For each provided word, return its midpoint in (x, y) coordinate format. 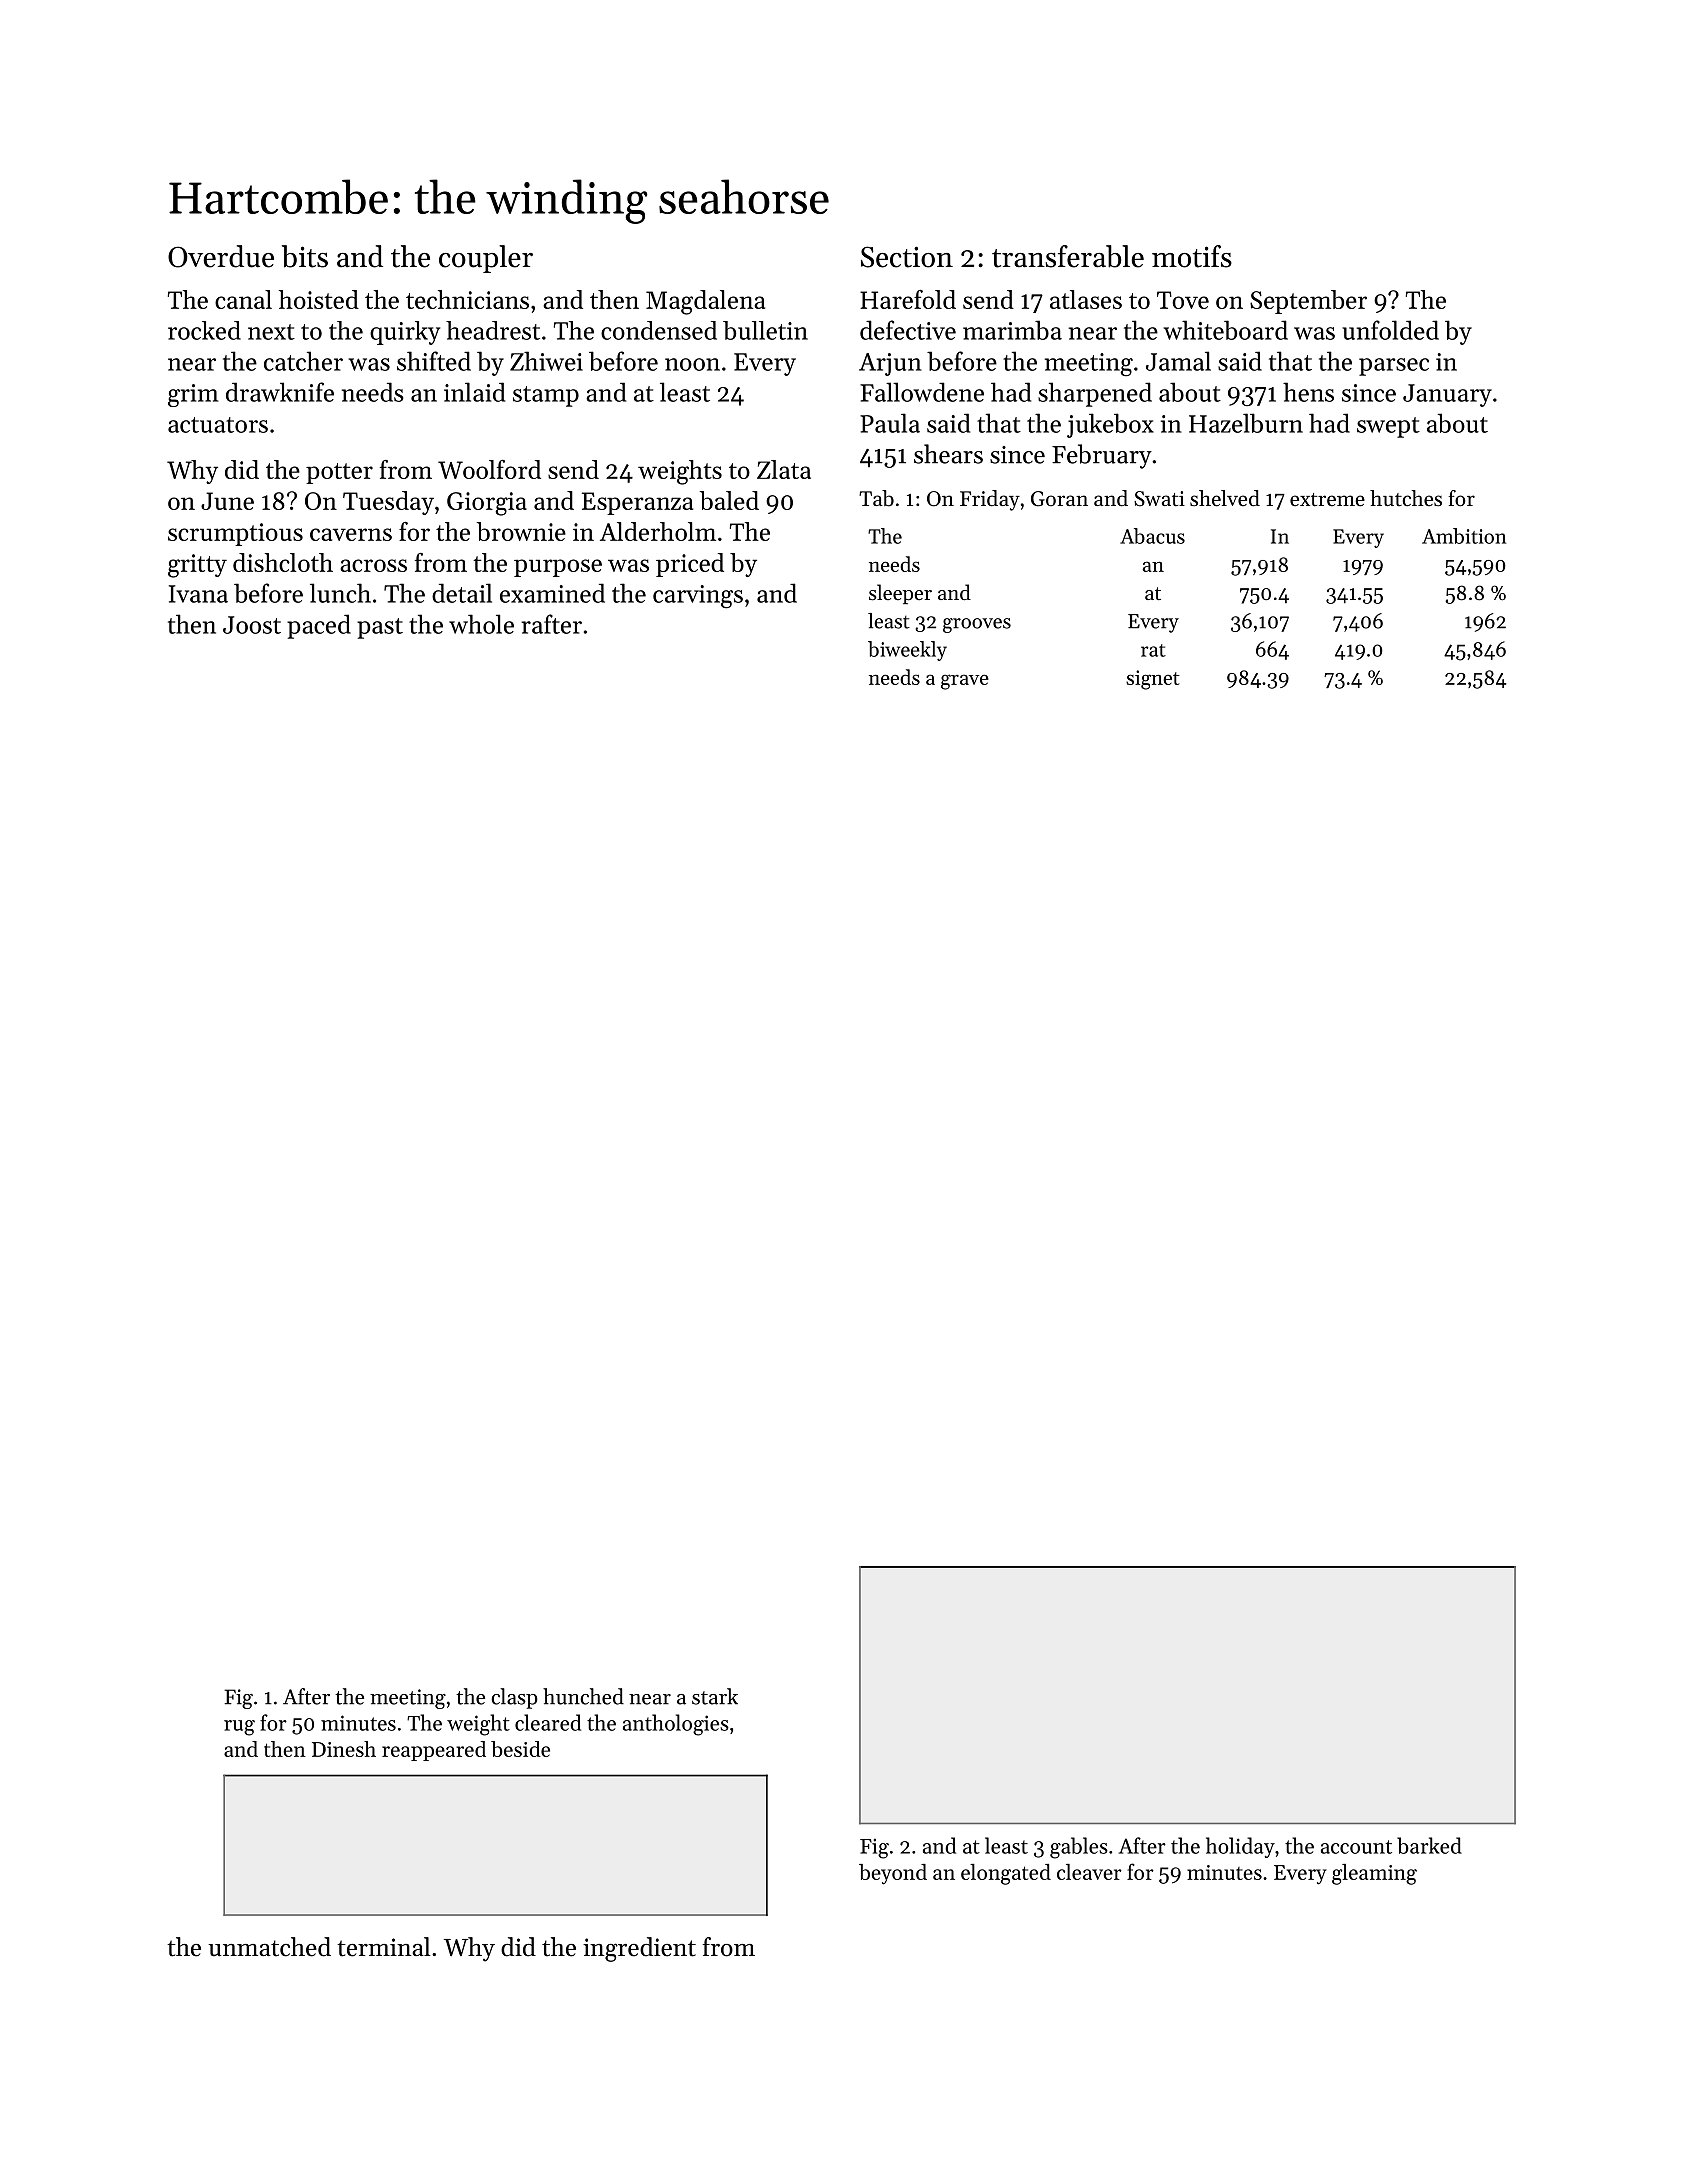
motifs (1192, 256)
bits (305, 256)
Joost (252, 625)
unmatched (269, 1947)
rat (1153, 650)
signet (1153, 680)
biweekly (907, 651)
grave (965, 682)
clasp (514, 1698)
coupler (486, 259)
